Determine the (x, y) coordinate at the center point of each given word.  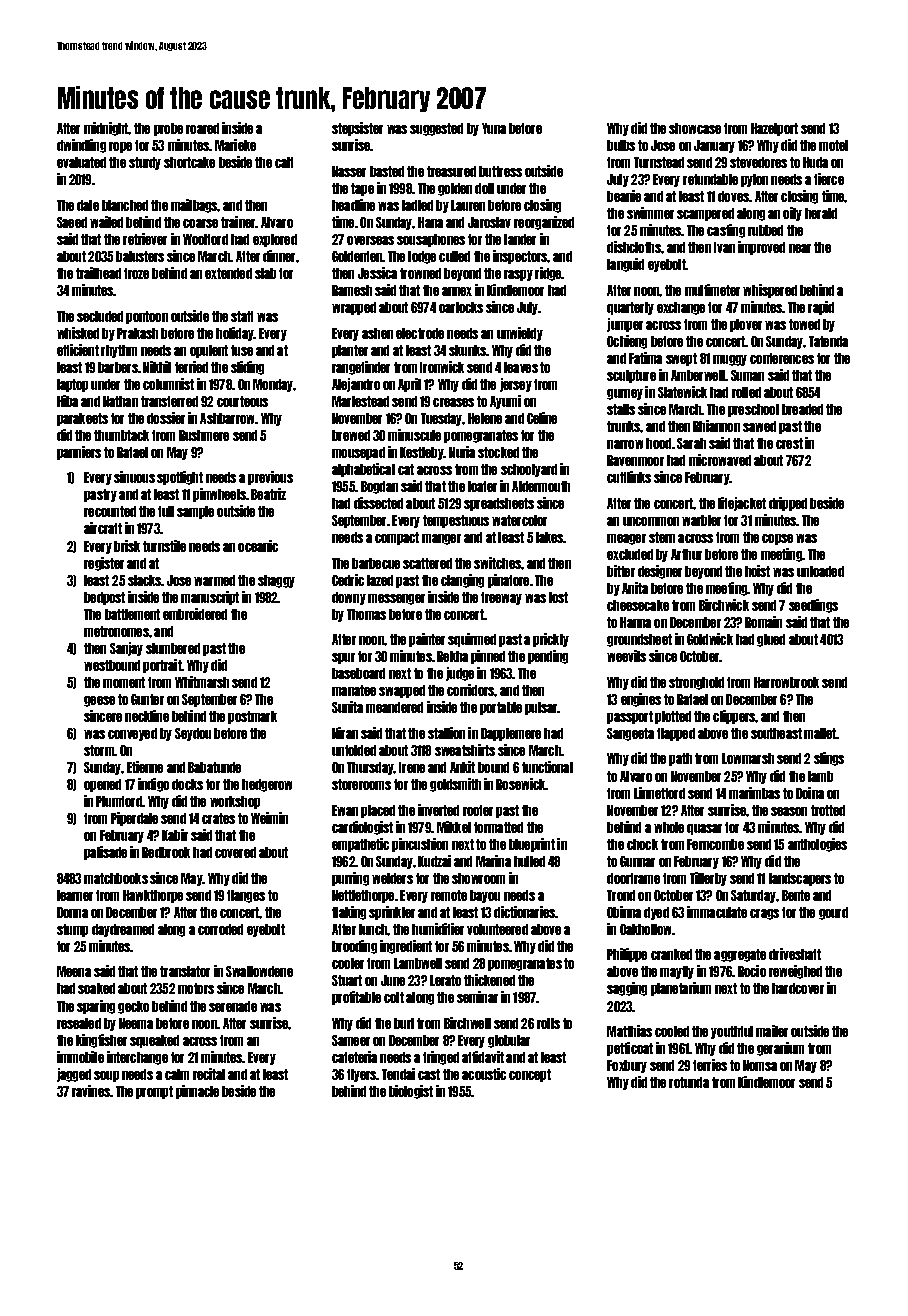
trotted (828, 810)
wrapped (354, 308)
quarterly (630, 308)
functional (547, 767)
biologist (411, 1092)
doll (484, 188)
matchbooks (116, 878)
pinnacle (197, 1092)
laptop (72, 385)
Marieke (235, 145)
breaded (802, 409)
